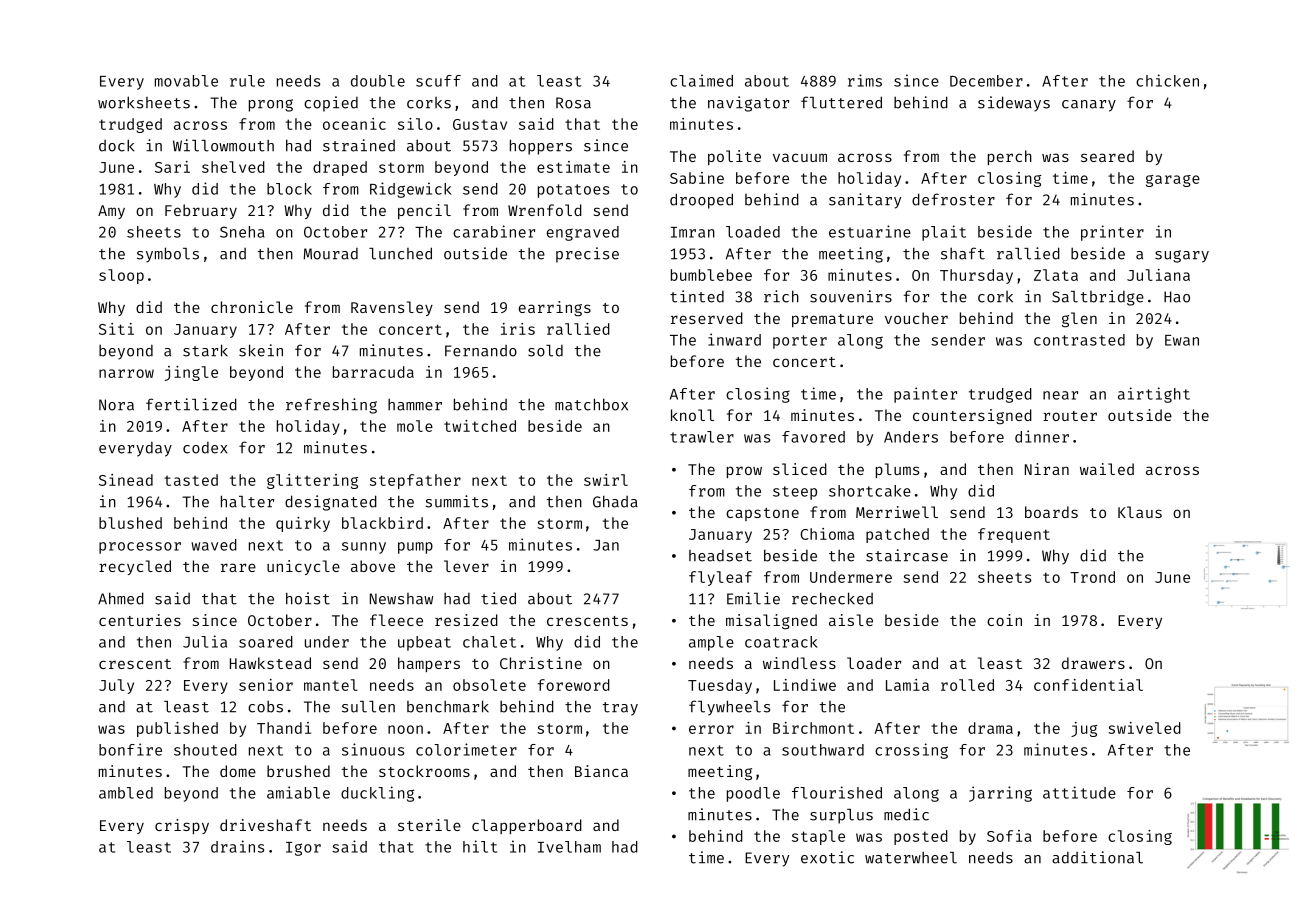 The image size is (1308, 924). I want to click on drawers, so click(1093, 663).
